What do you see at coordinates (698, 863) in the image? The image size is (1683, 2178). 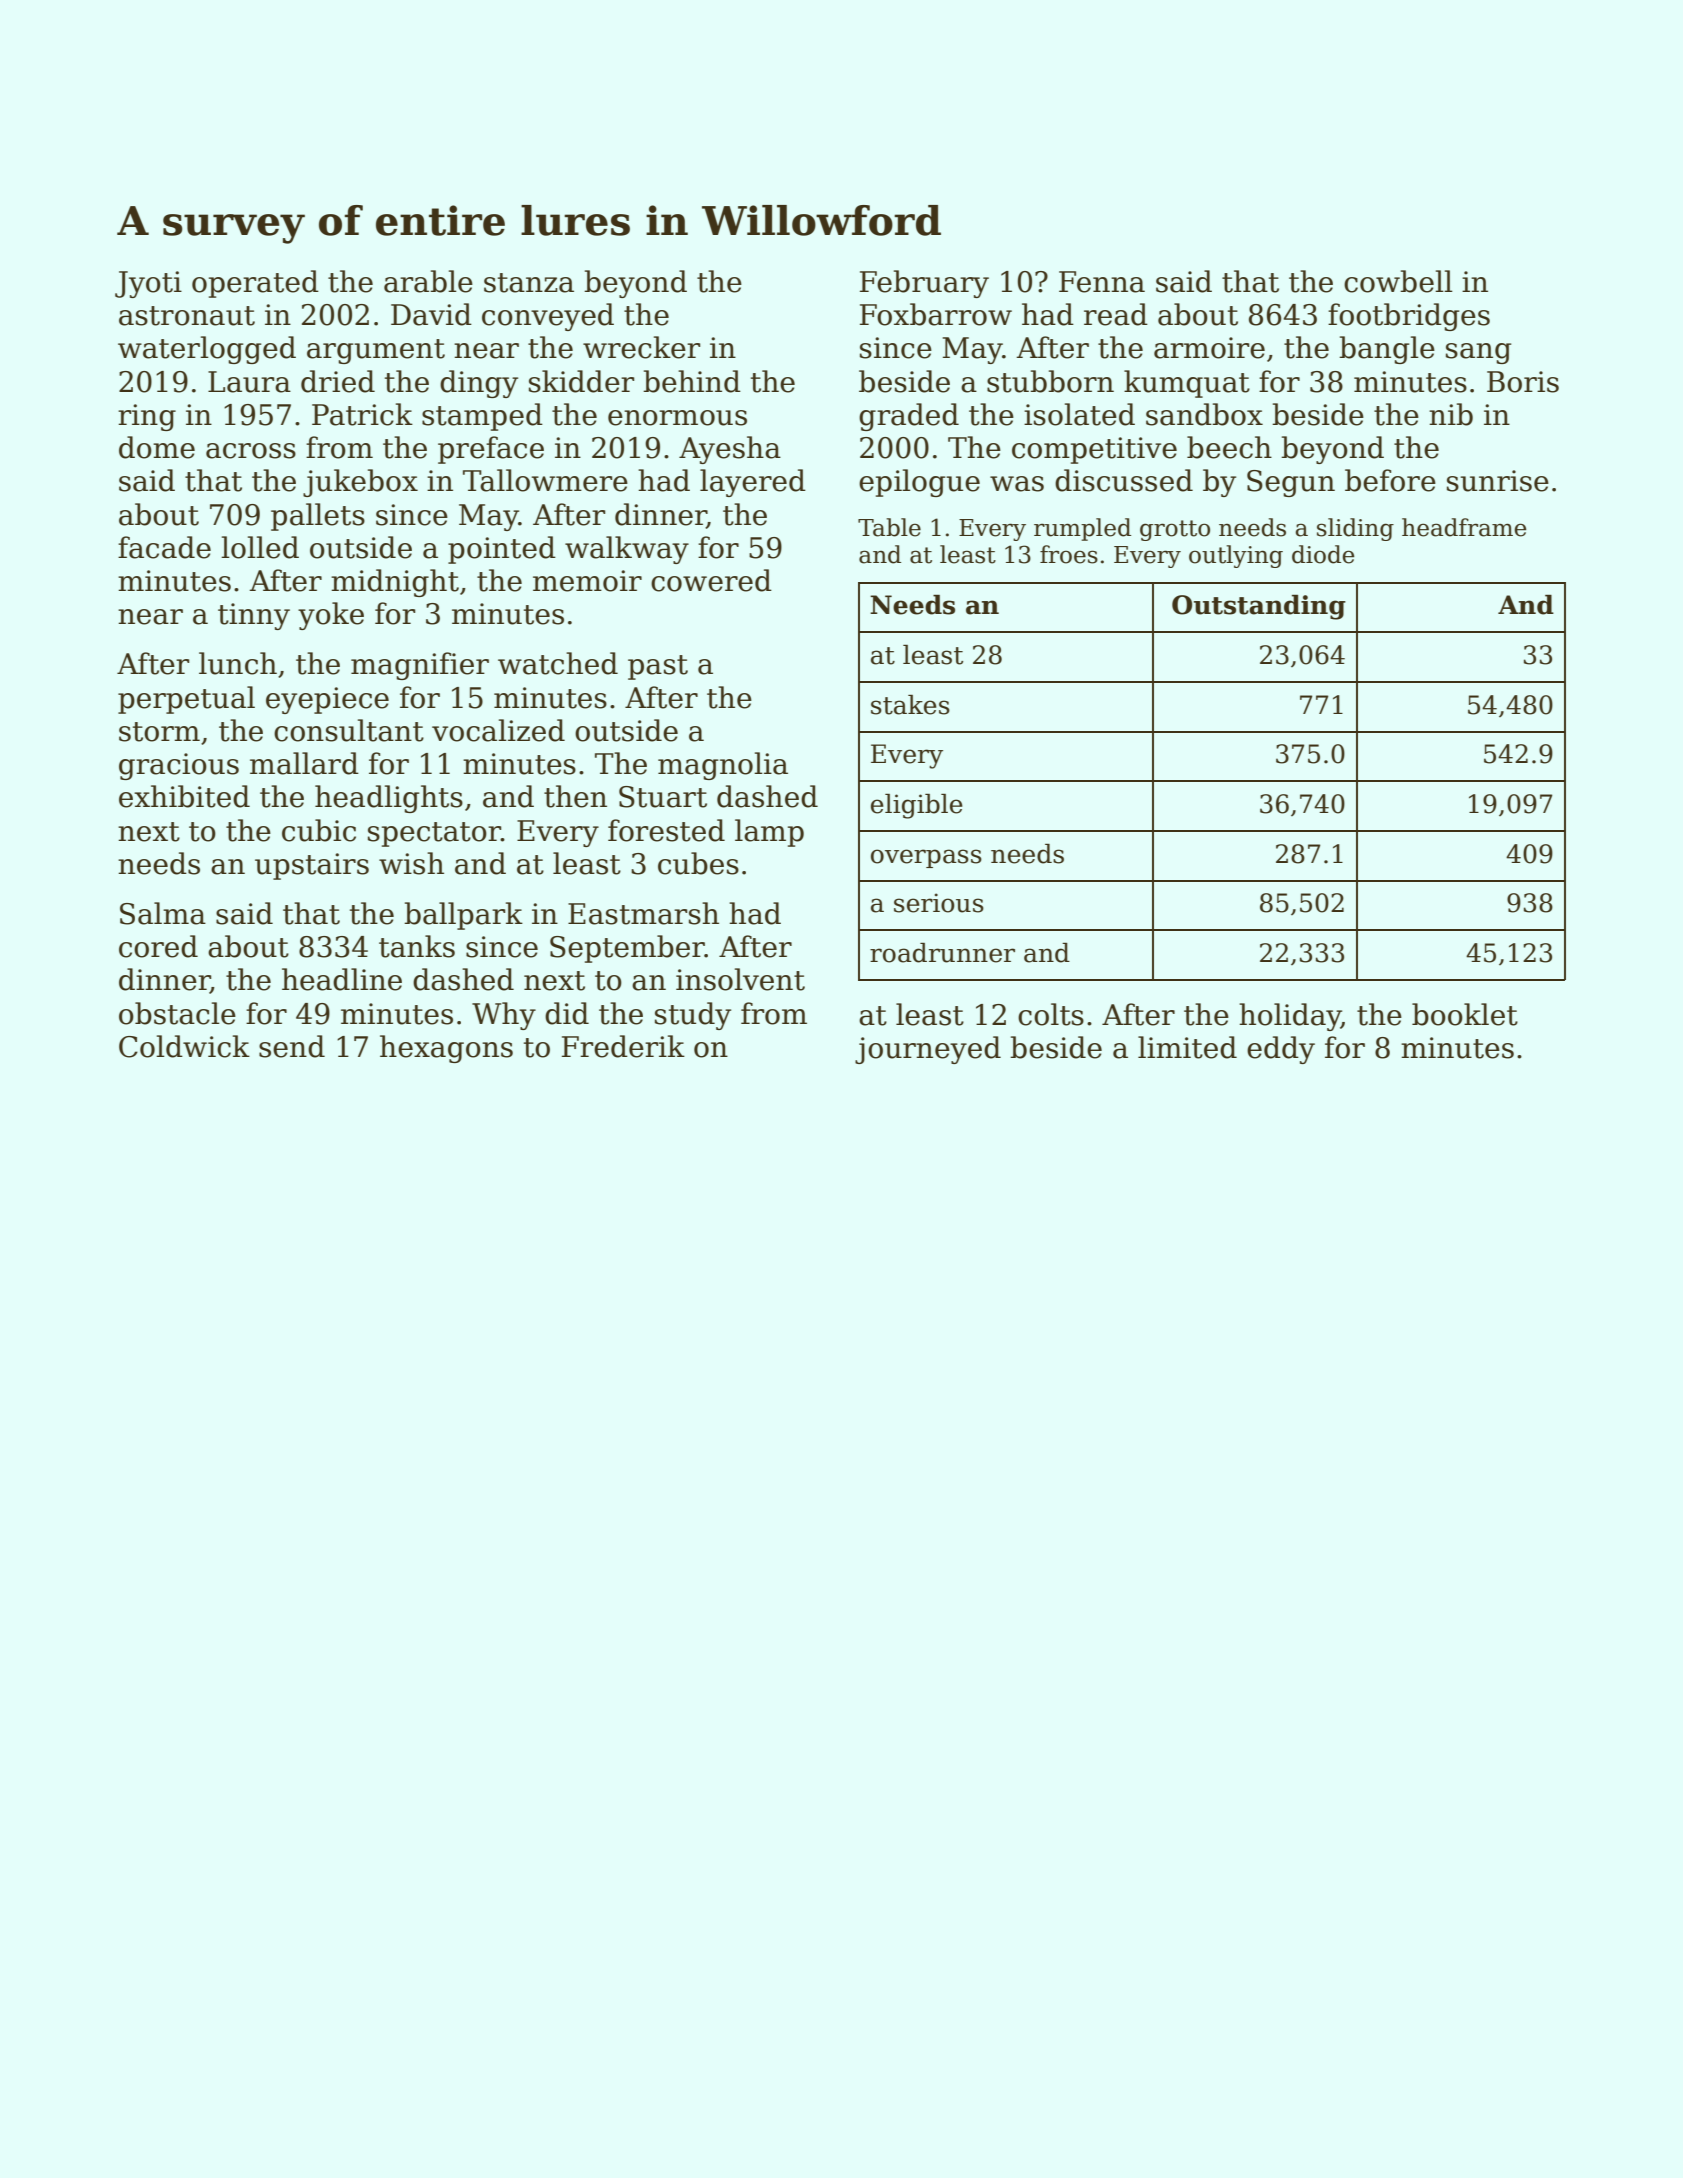 I see `cubes` at bounding box center [698, 863].
